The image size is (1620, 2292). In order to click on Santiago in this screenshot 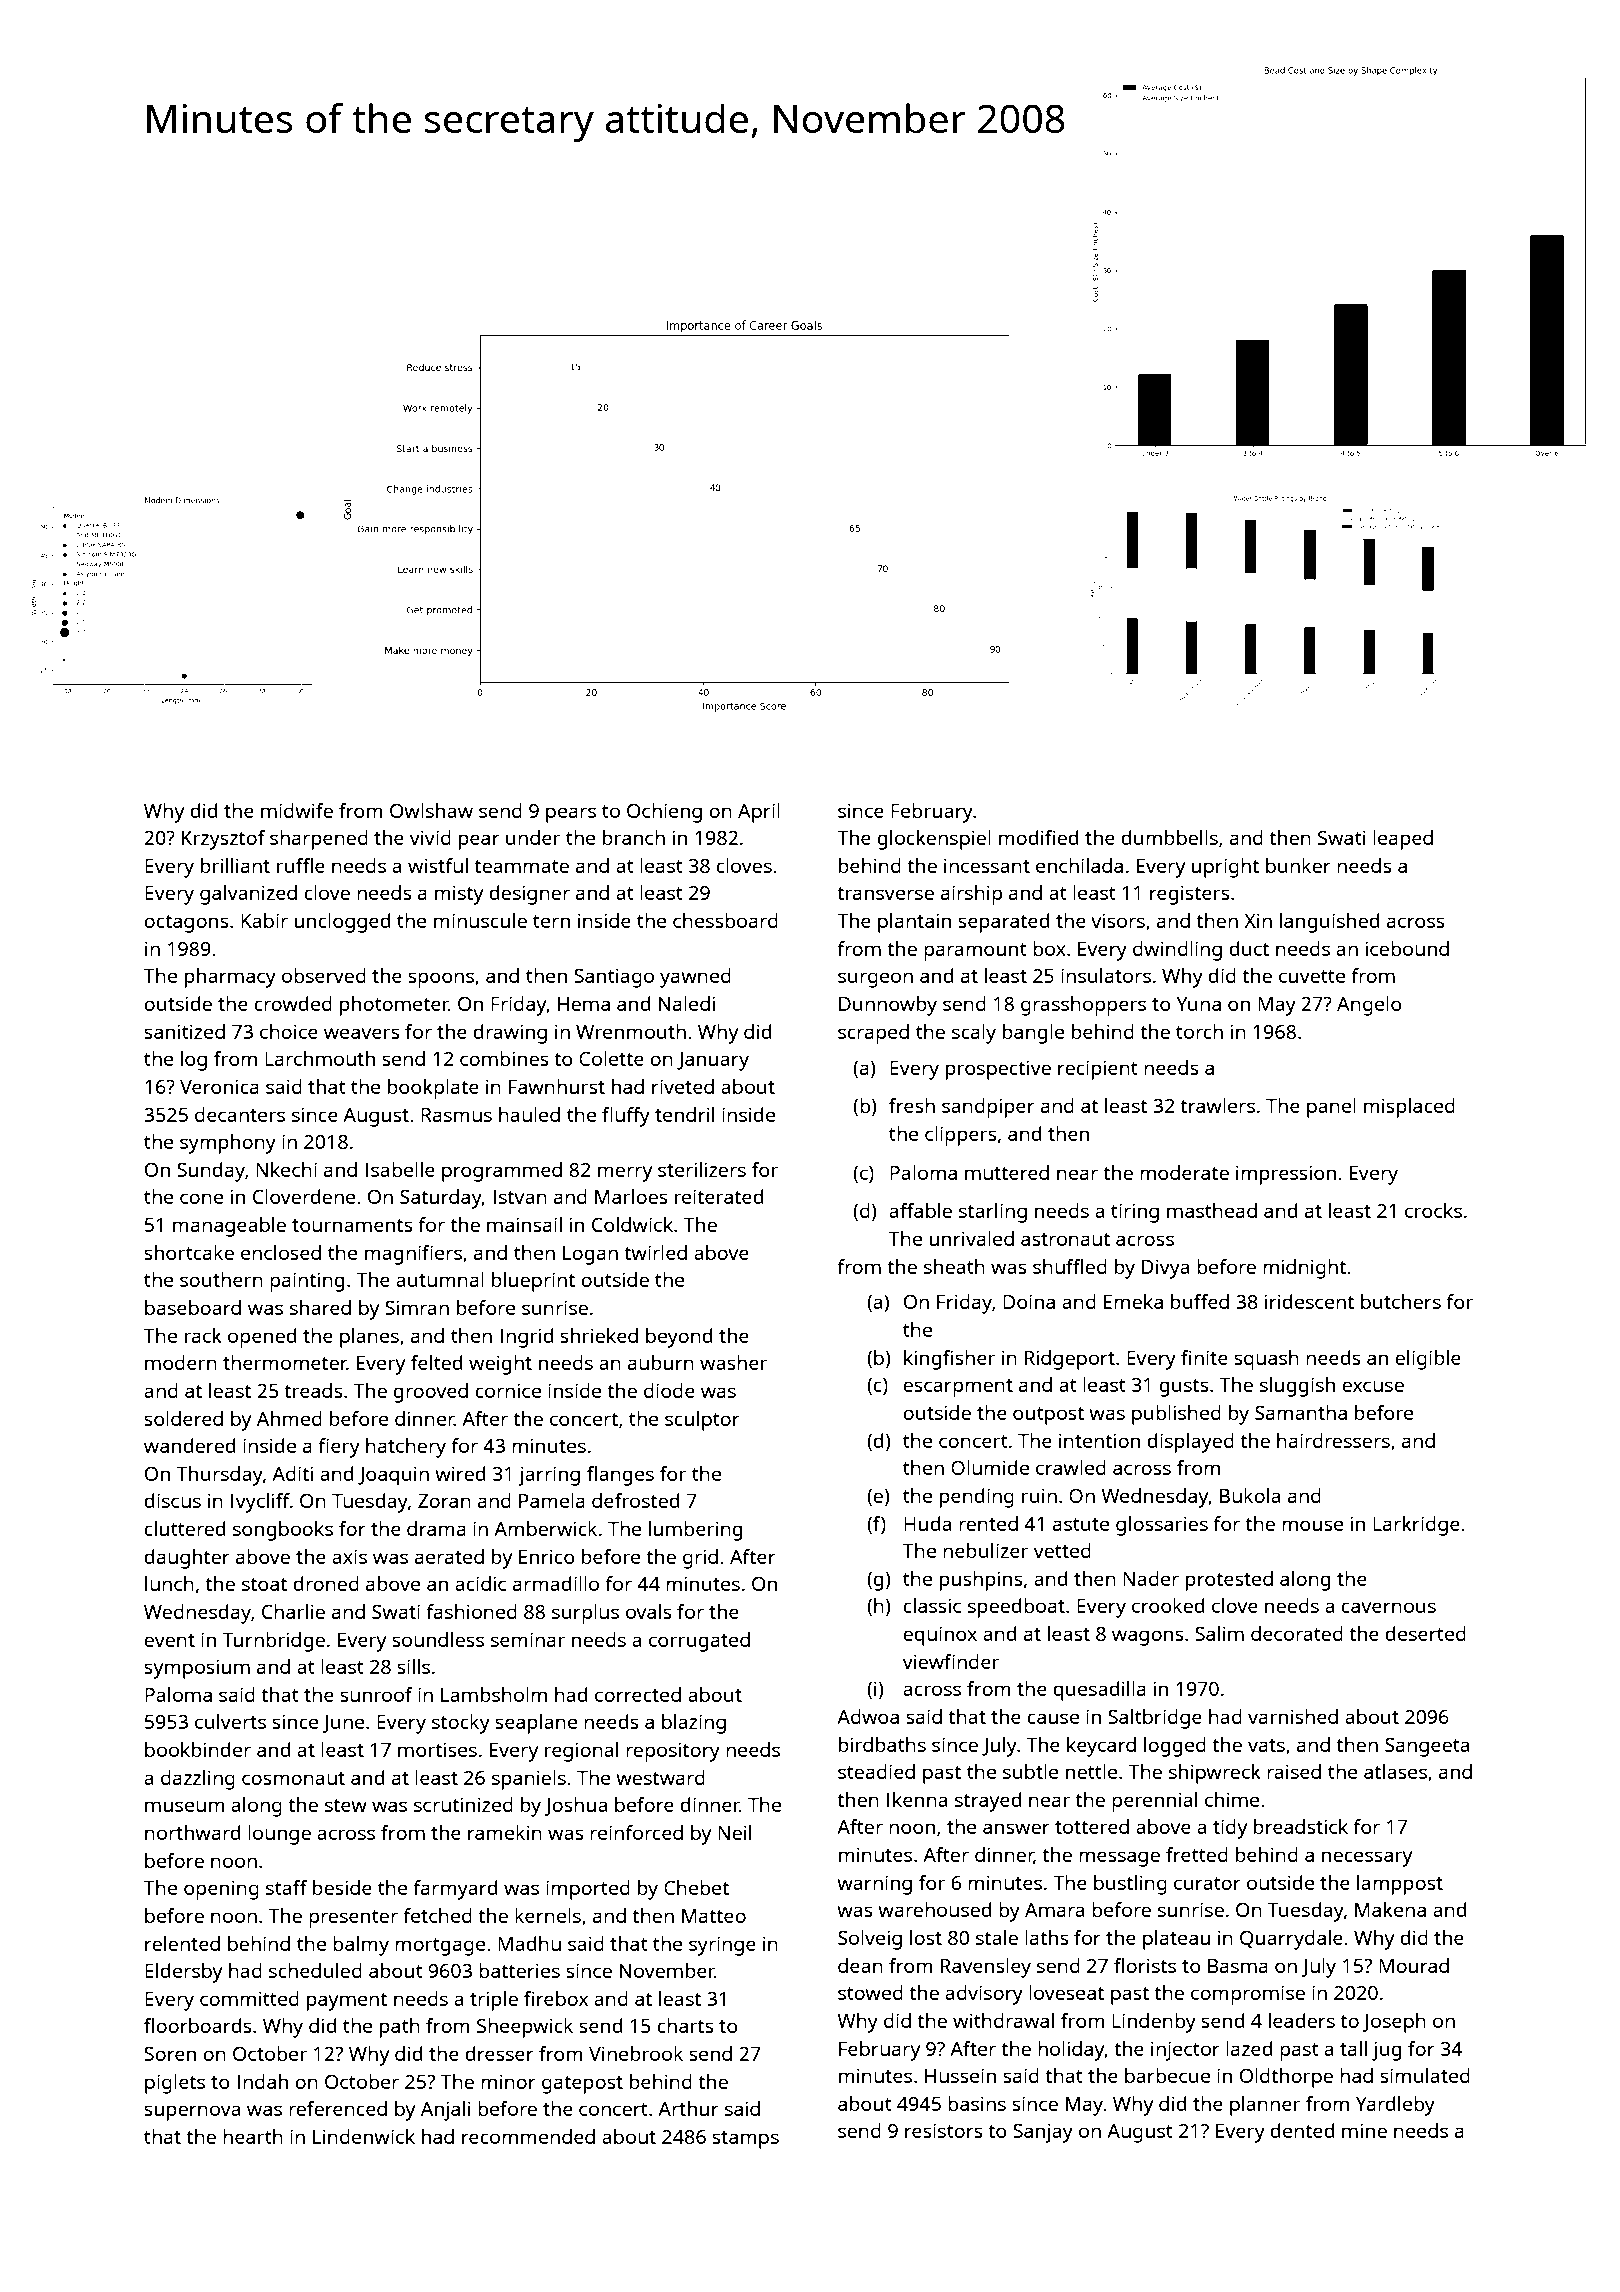, I will do `click(614, 978)`.
